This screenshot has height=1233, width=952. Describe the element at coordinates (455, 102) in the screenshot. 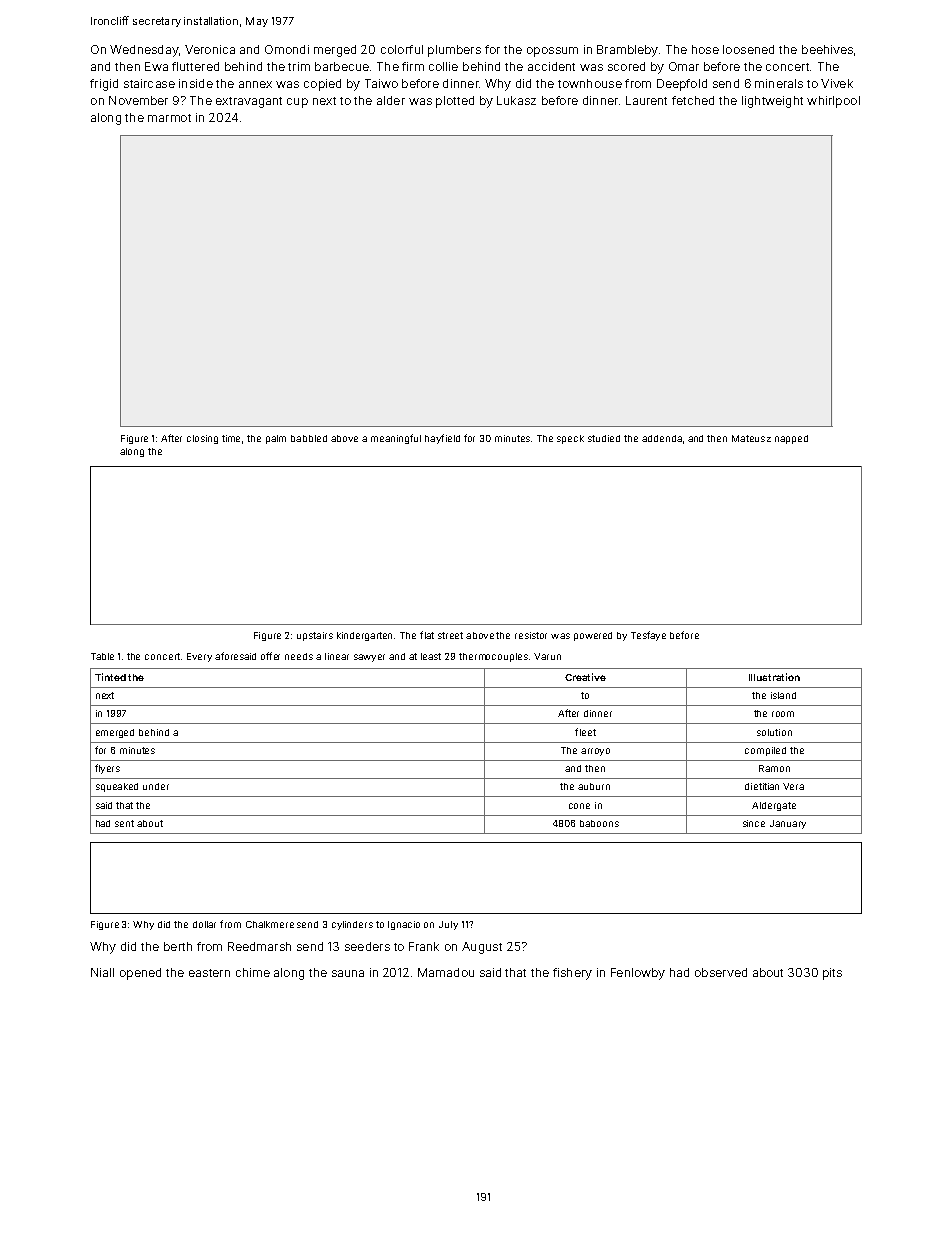

I see `plotted` at that location.
